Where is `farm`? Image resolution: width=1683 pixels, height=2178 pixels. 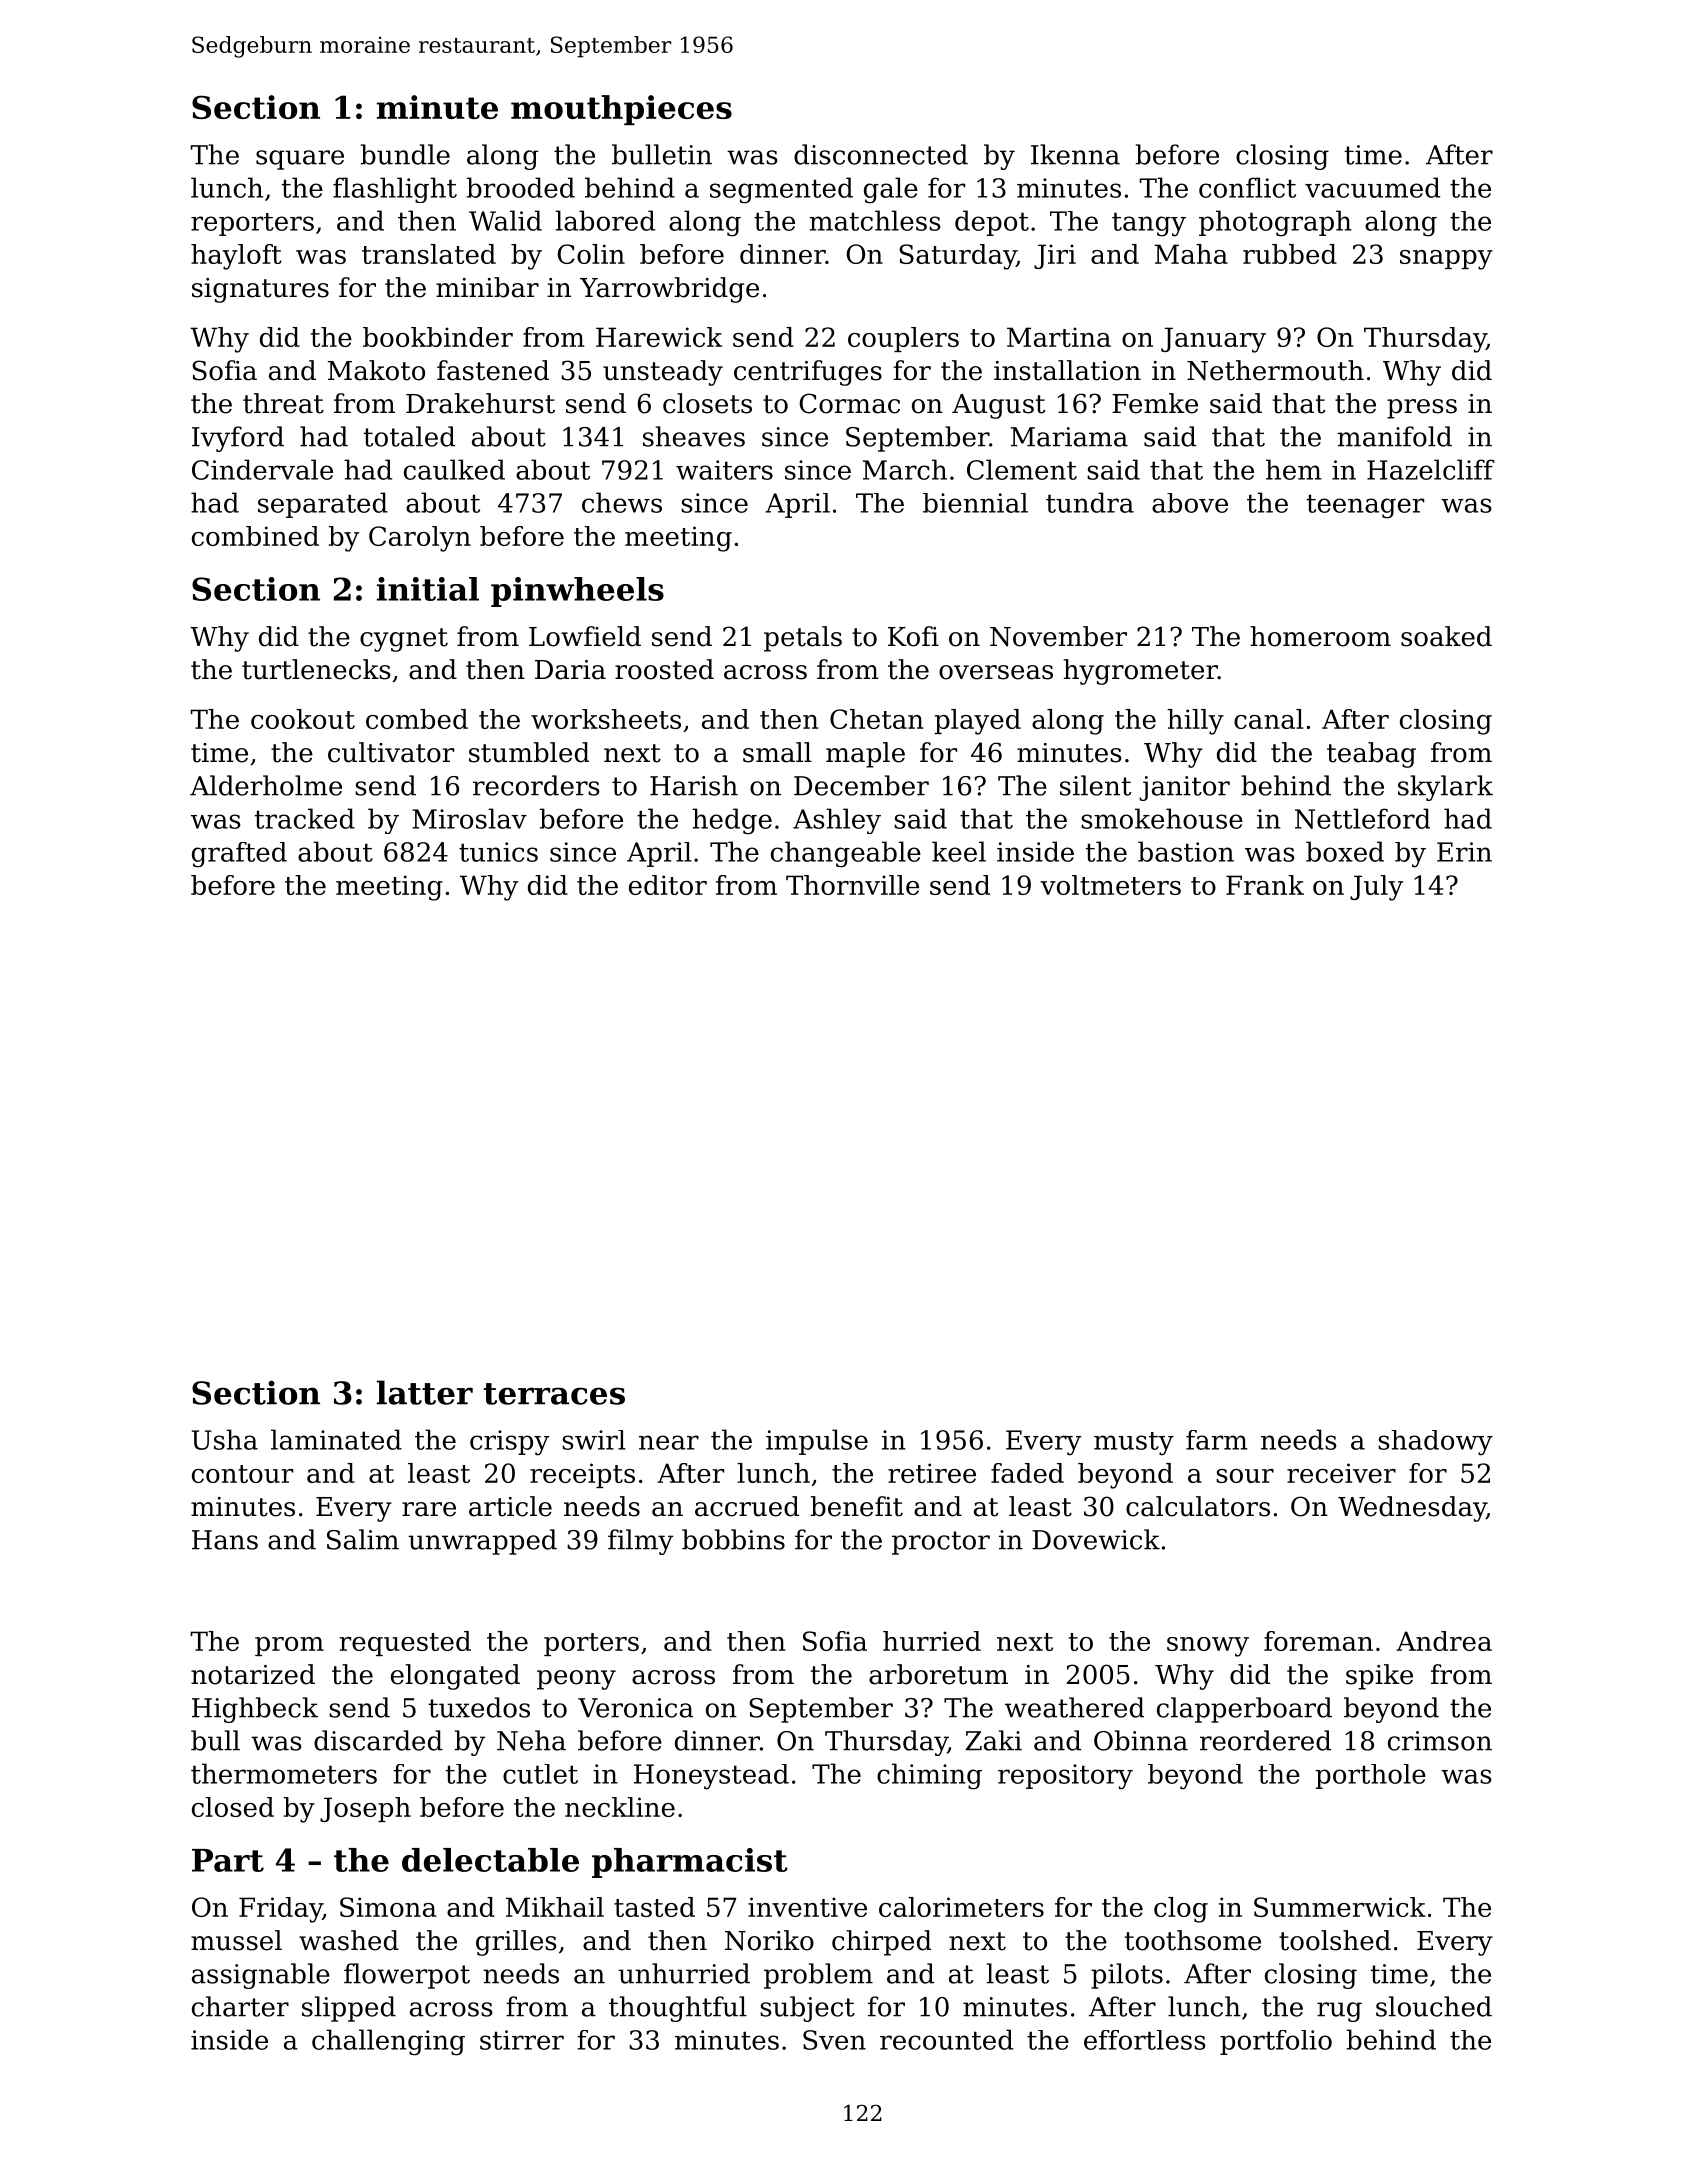
farm is located at coordinates (1217, 1440).
